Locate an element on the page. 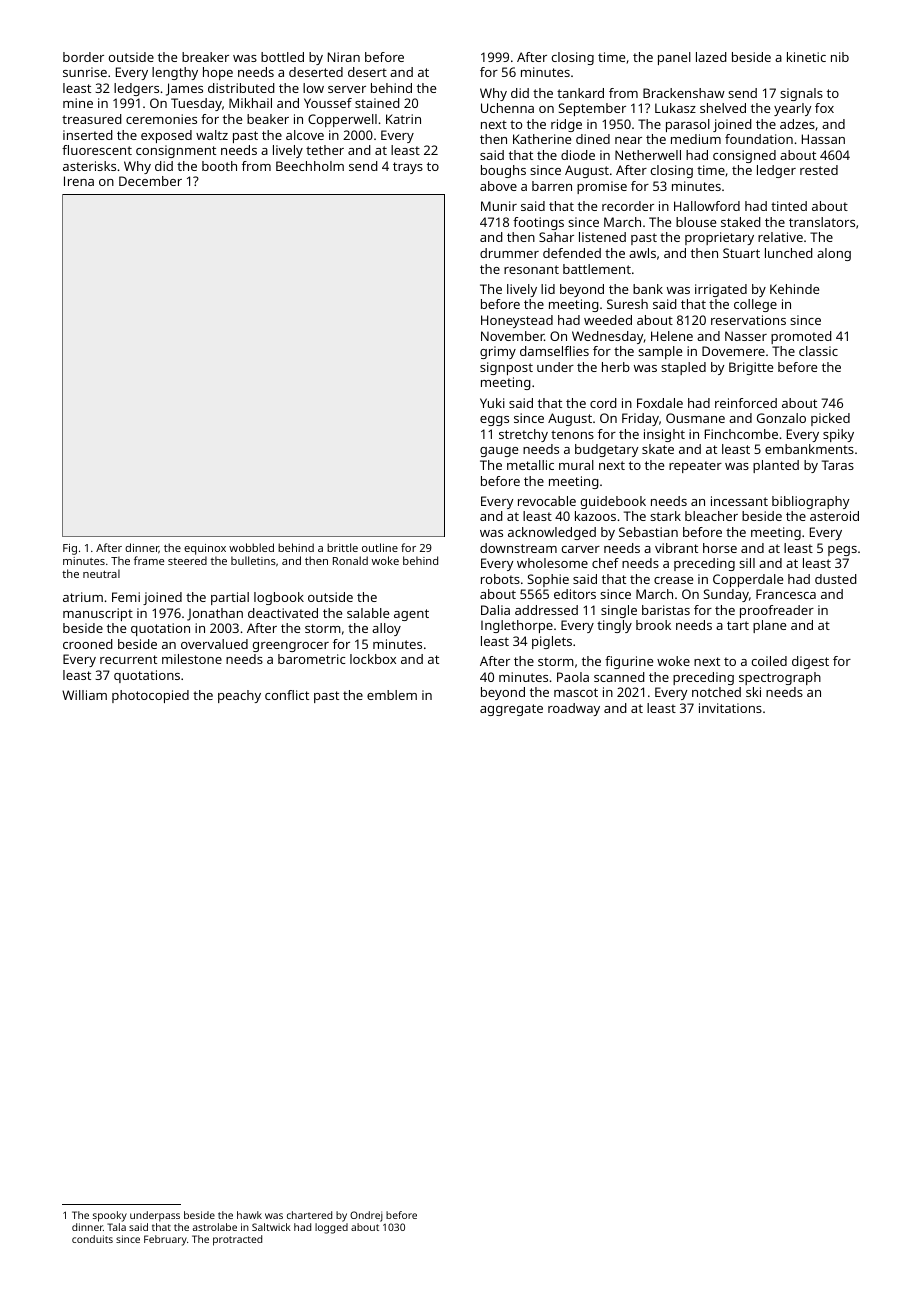 The height and width of the document is (1308, 924). rested is located at coordinates (819, 170).
